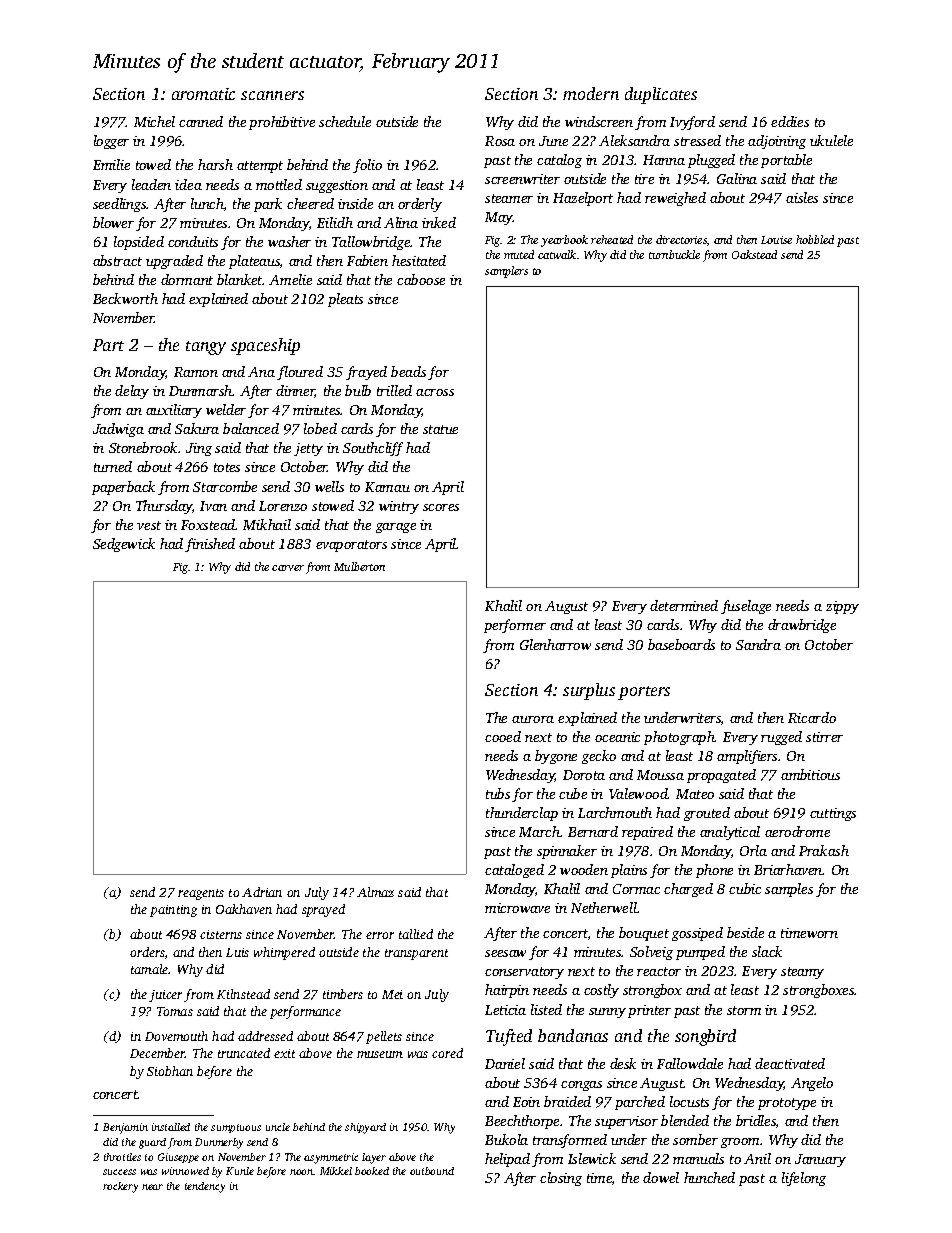 This document has height=1233, width=952. What do you see at coordinates (754, 254) in the document?
I see `Oakstead` at bounding box center [754, 254].
